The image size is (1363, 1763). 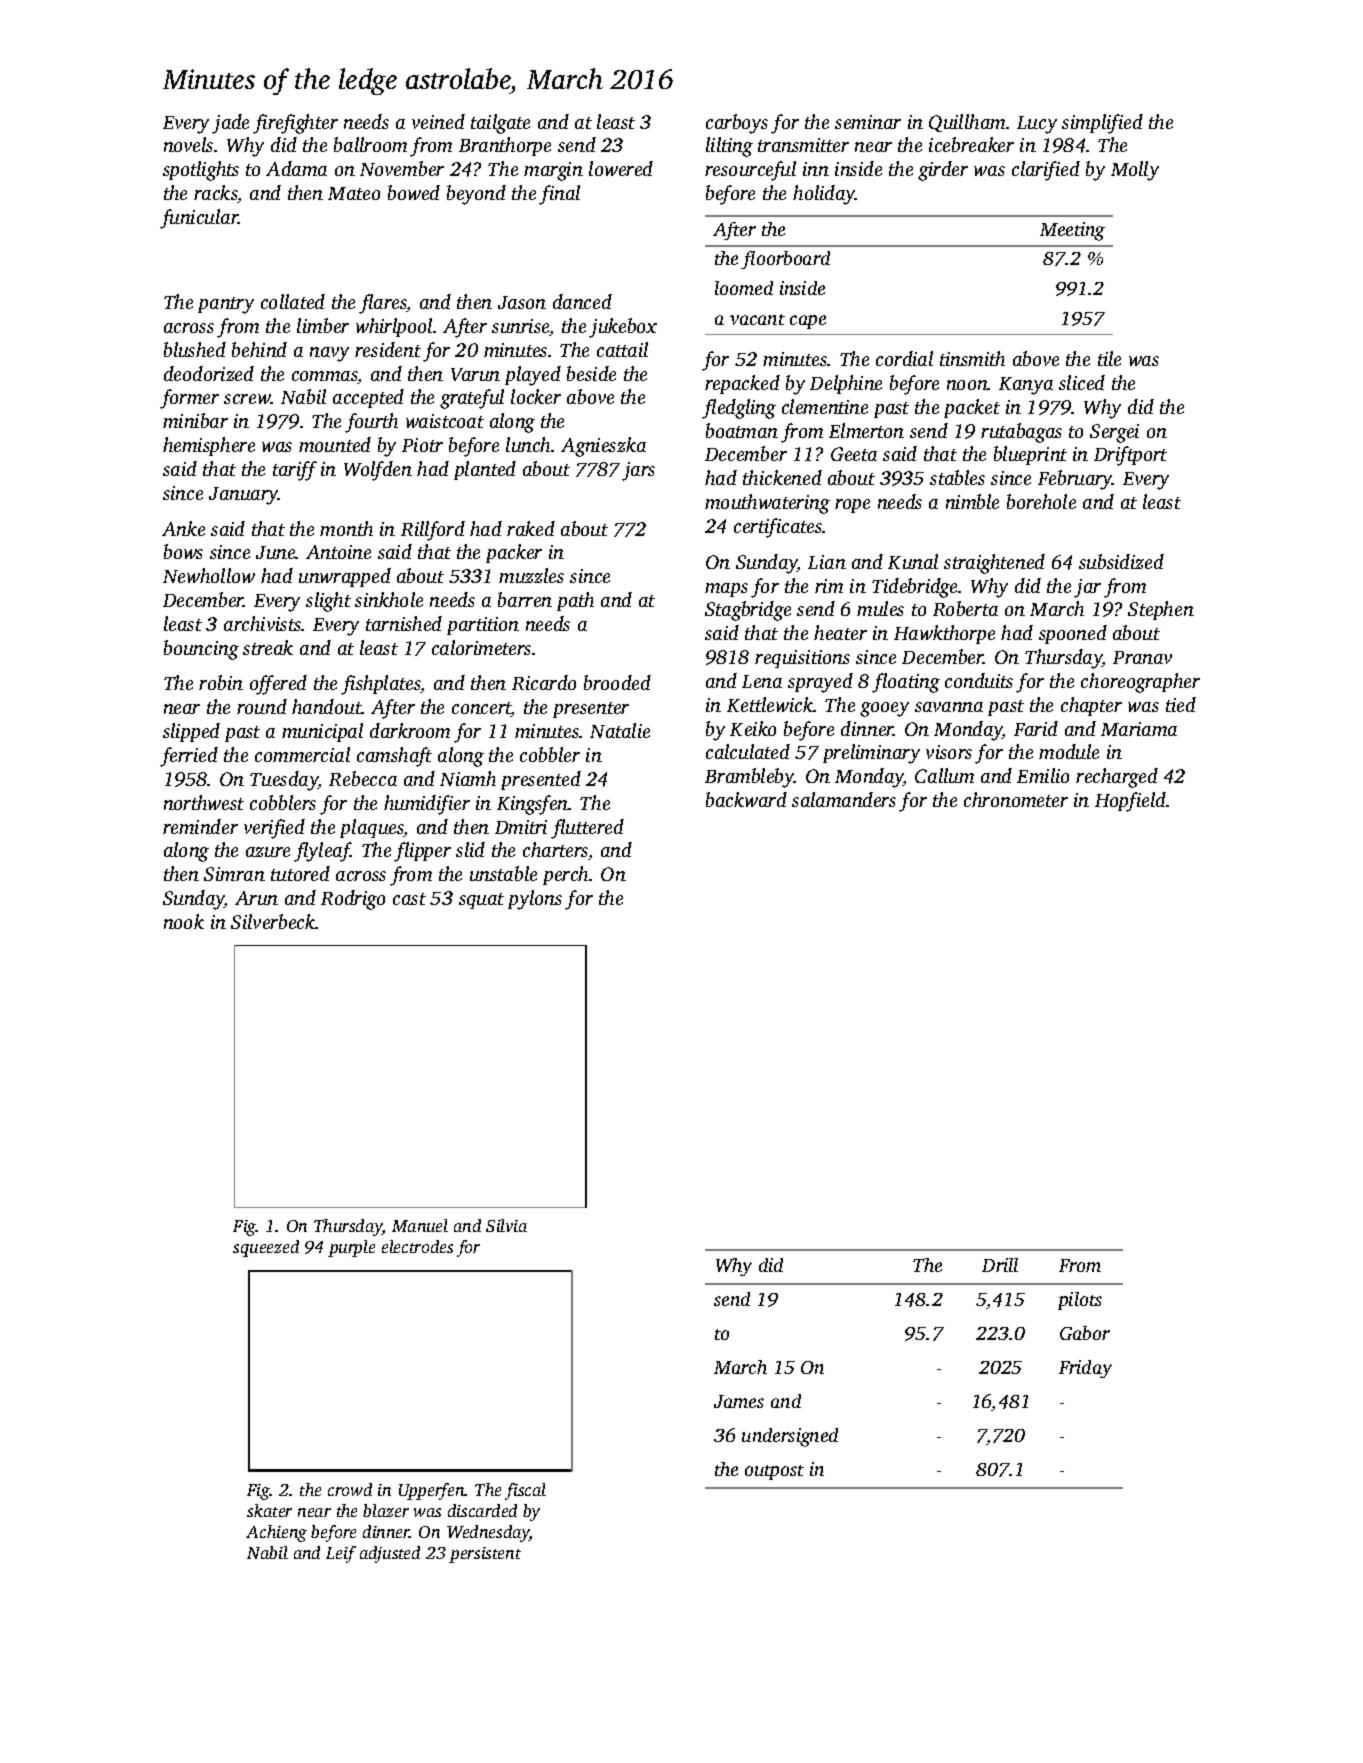 What do you see at coordinates (808, 322) in the page?
I see `cape` at bounding box center [808, 322].
